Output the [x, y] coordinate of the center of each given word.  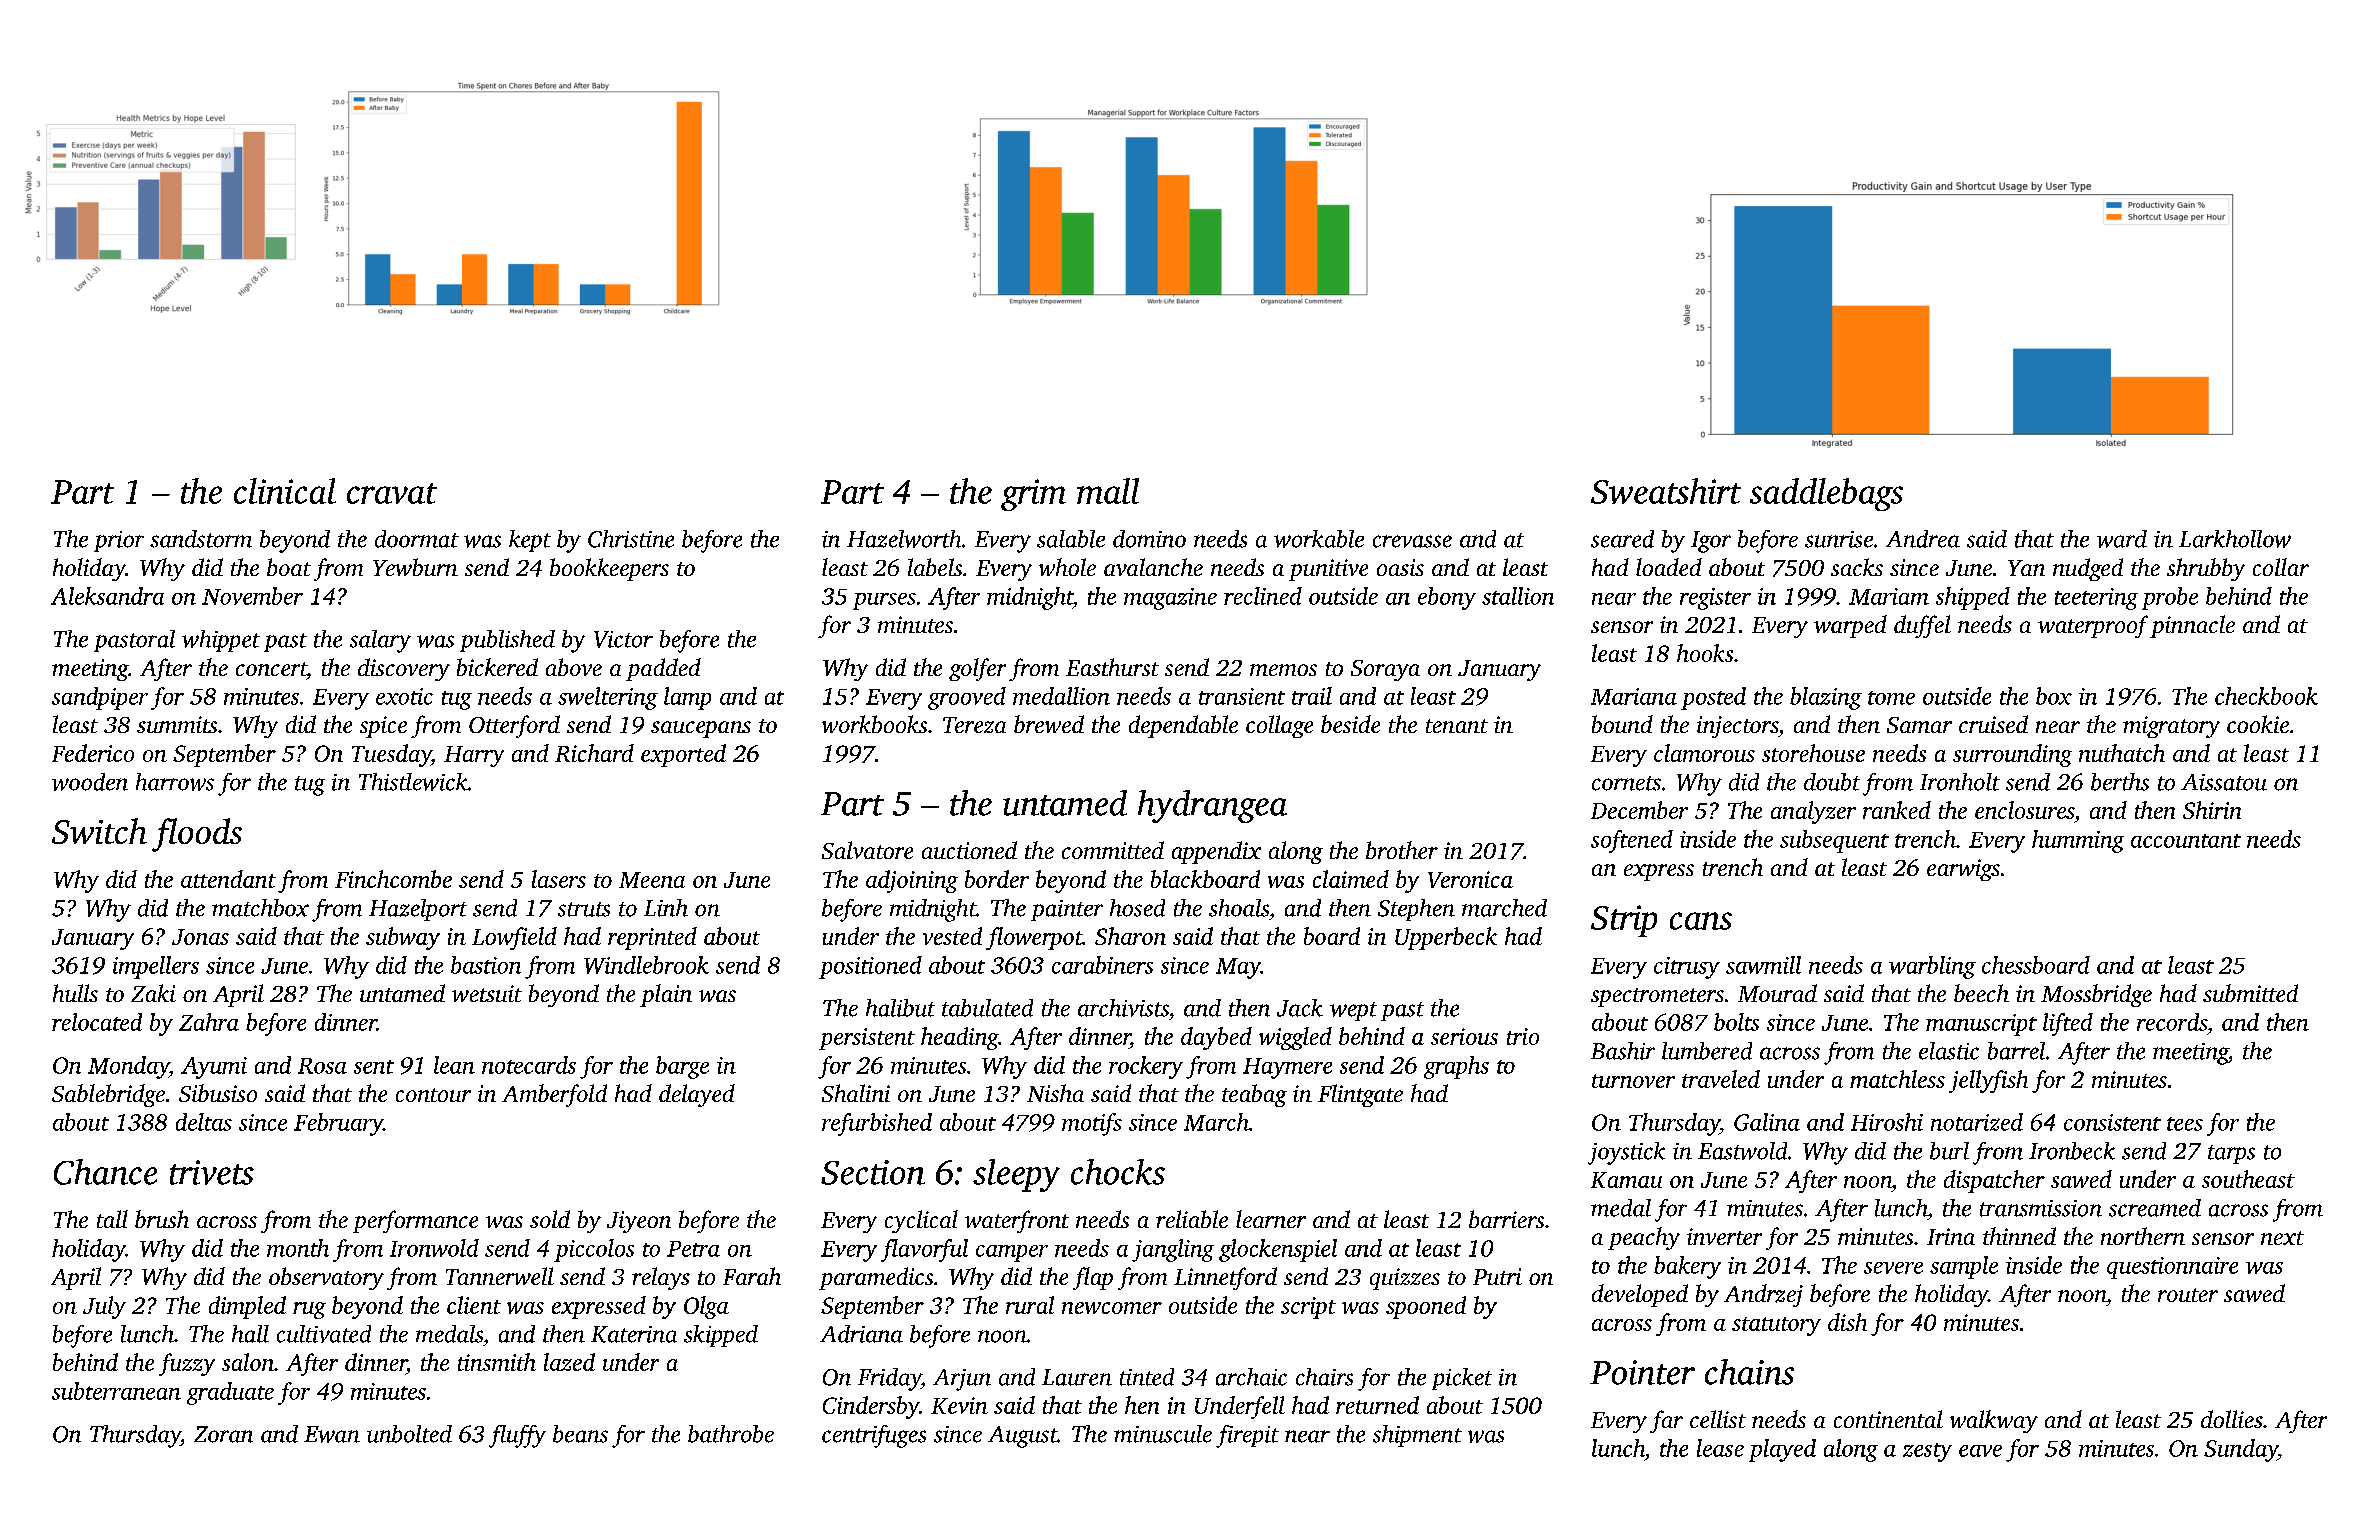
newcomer [1112, 1308]
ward [2122, 539]
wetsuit [487, 993]
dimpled [247, 1307]
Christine [631, 539]
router [2188, 1295]
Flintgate [1360, 1095]
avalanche [1153, 567]
